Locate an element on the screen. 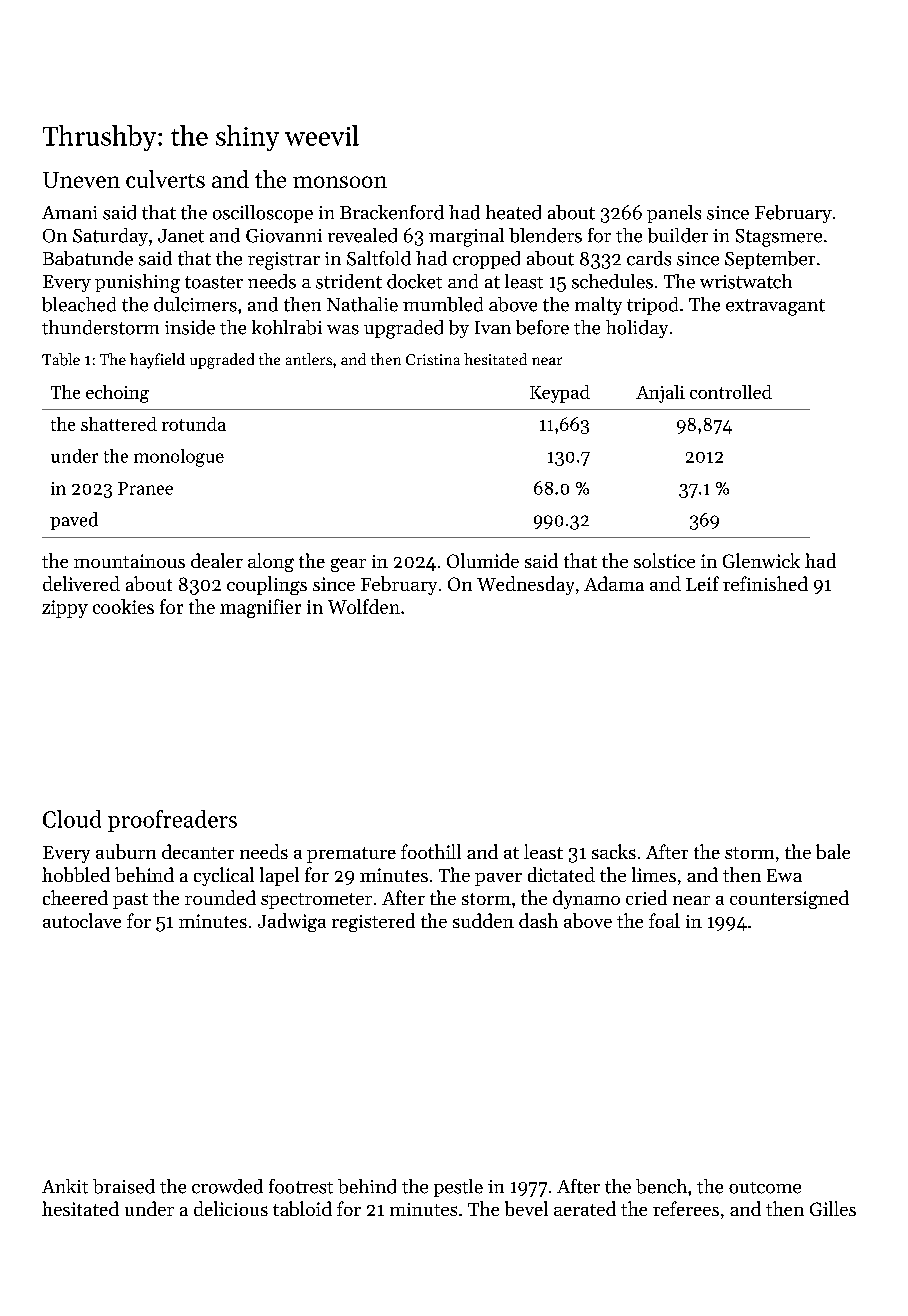 This screenshot has height=1316, width=908. refinished is located at coordinates (765, 583).
